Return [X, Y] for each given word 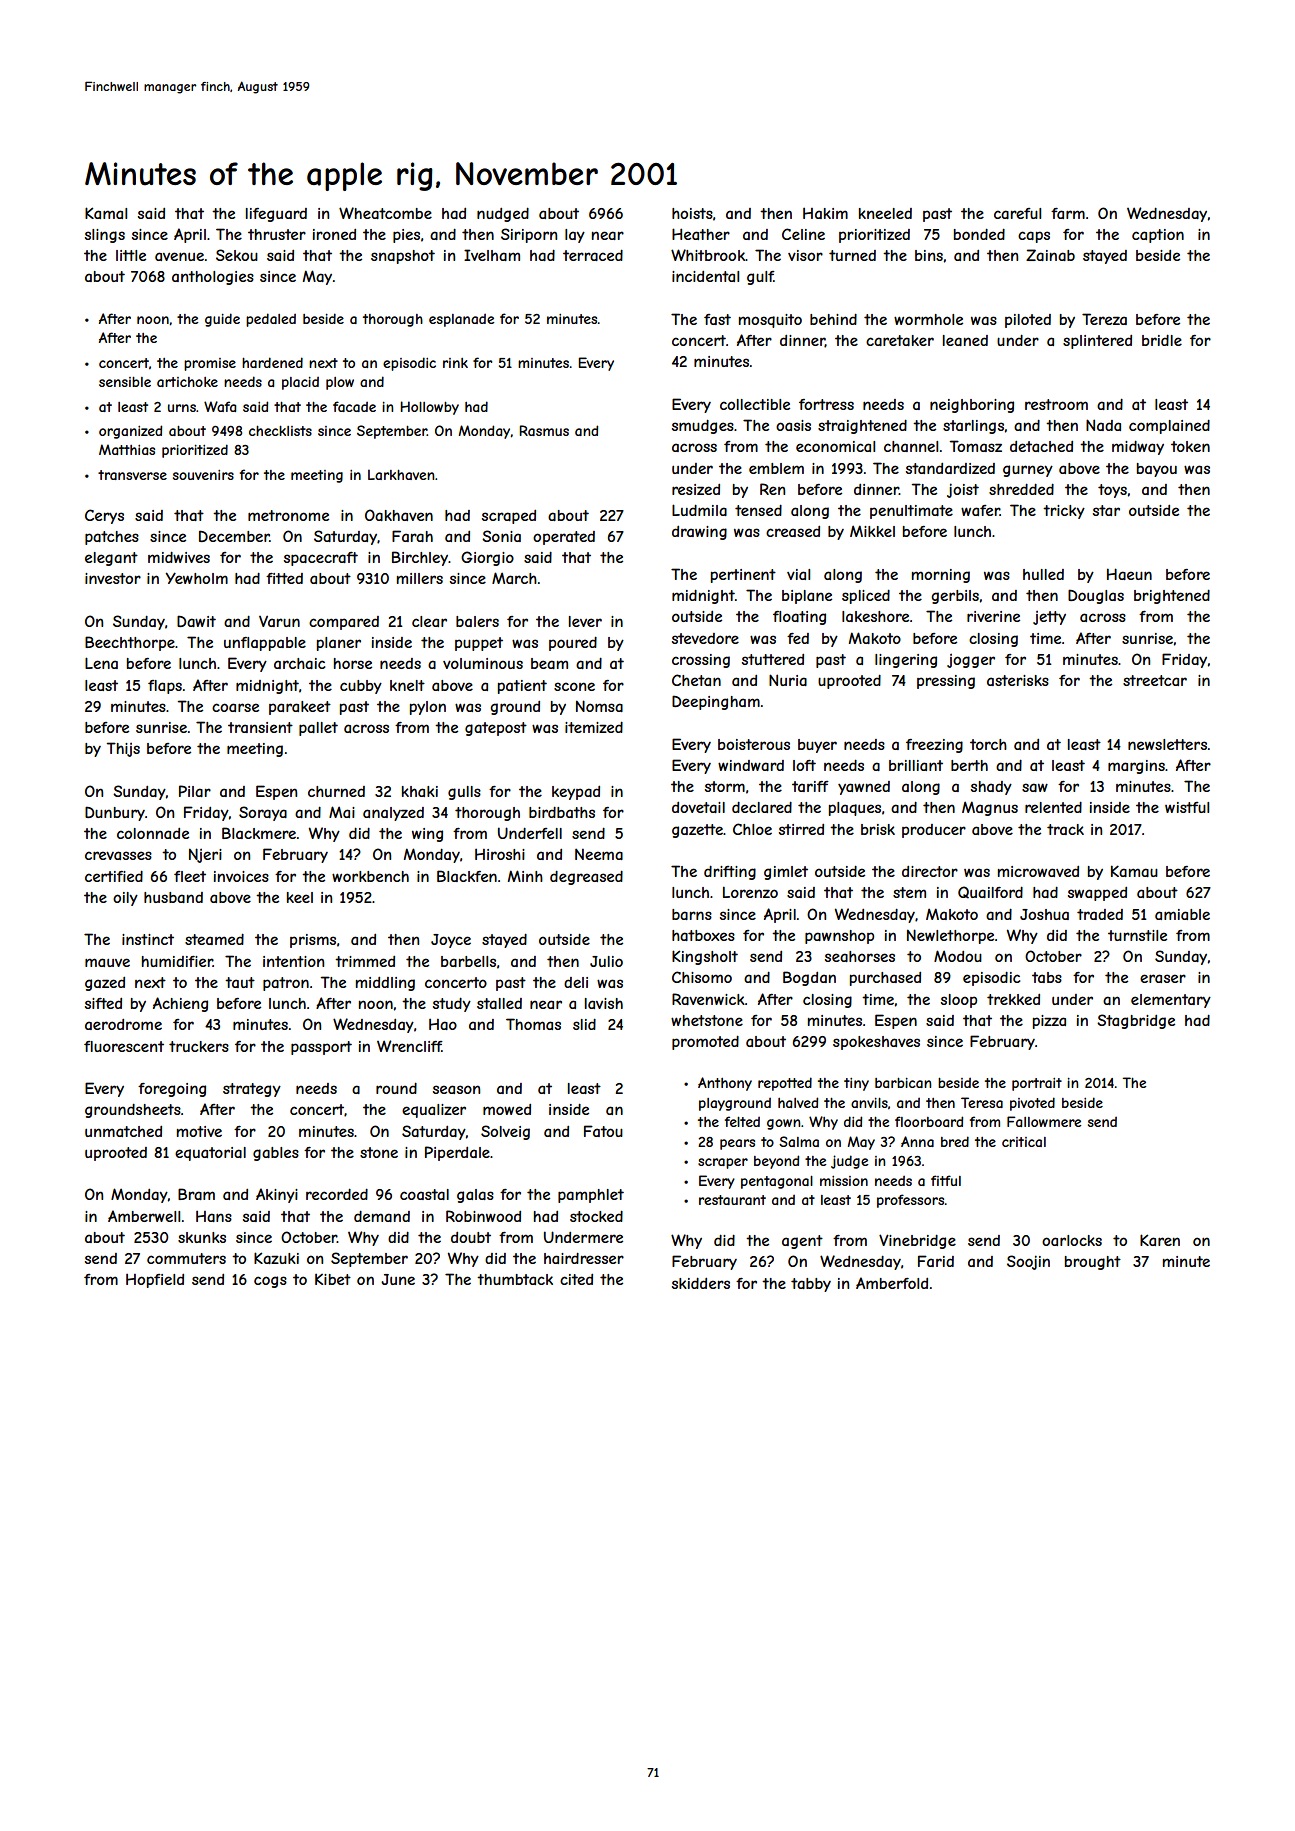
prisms [313, 941]
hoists [692, 213]
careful [1017, 213]
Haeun [1129, 574]
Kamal [106, 213]
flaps [165, 687]
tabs [1047, 977]
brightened [1172, 597]
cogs [270, 1282]
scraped [509, 517]
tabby [811, 1285]
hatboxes [703, 935]
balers [477, 621]
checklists [280, 431]
